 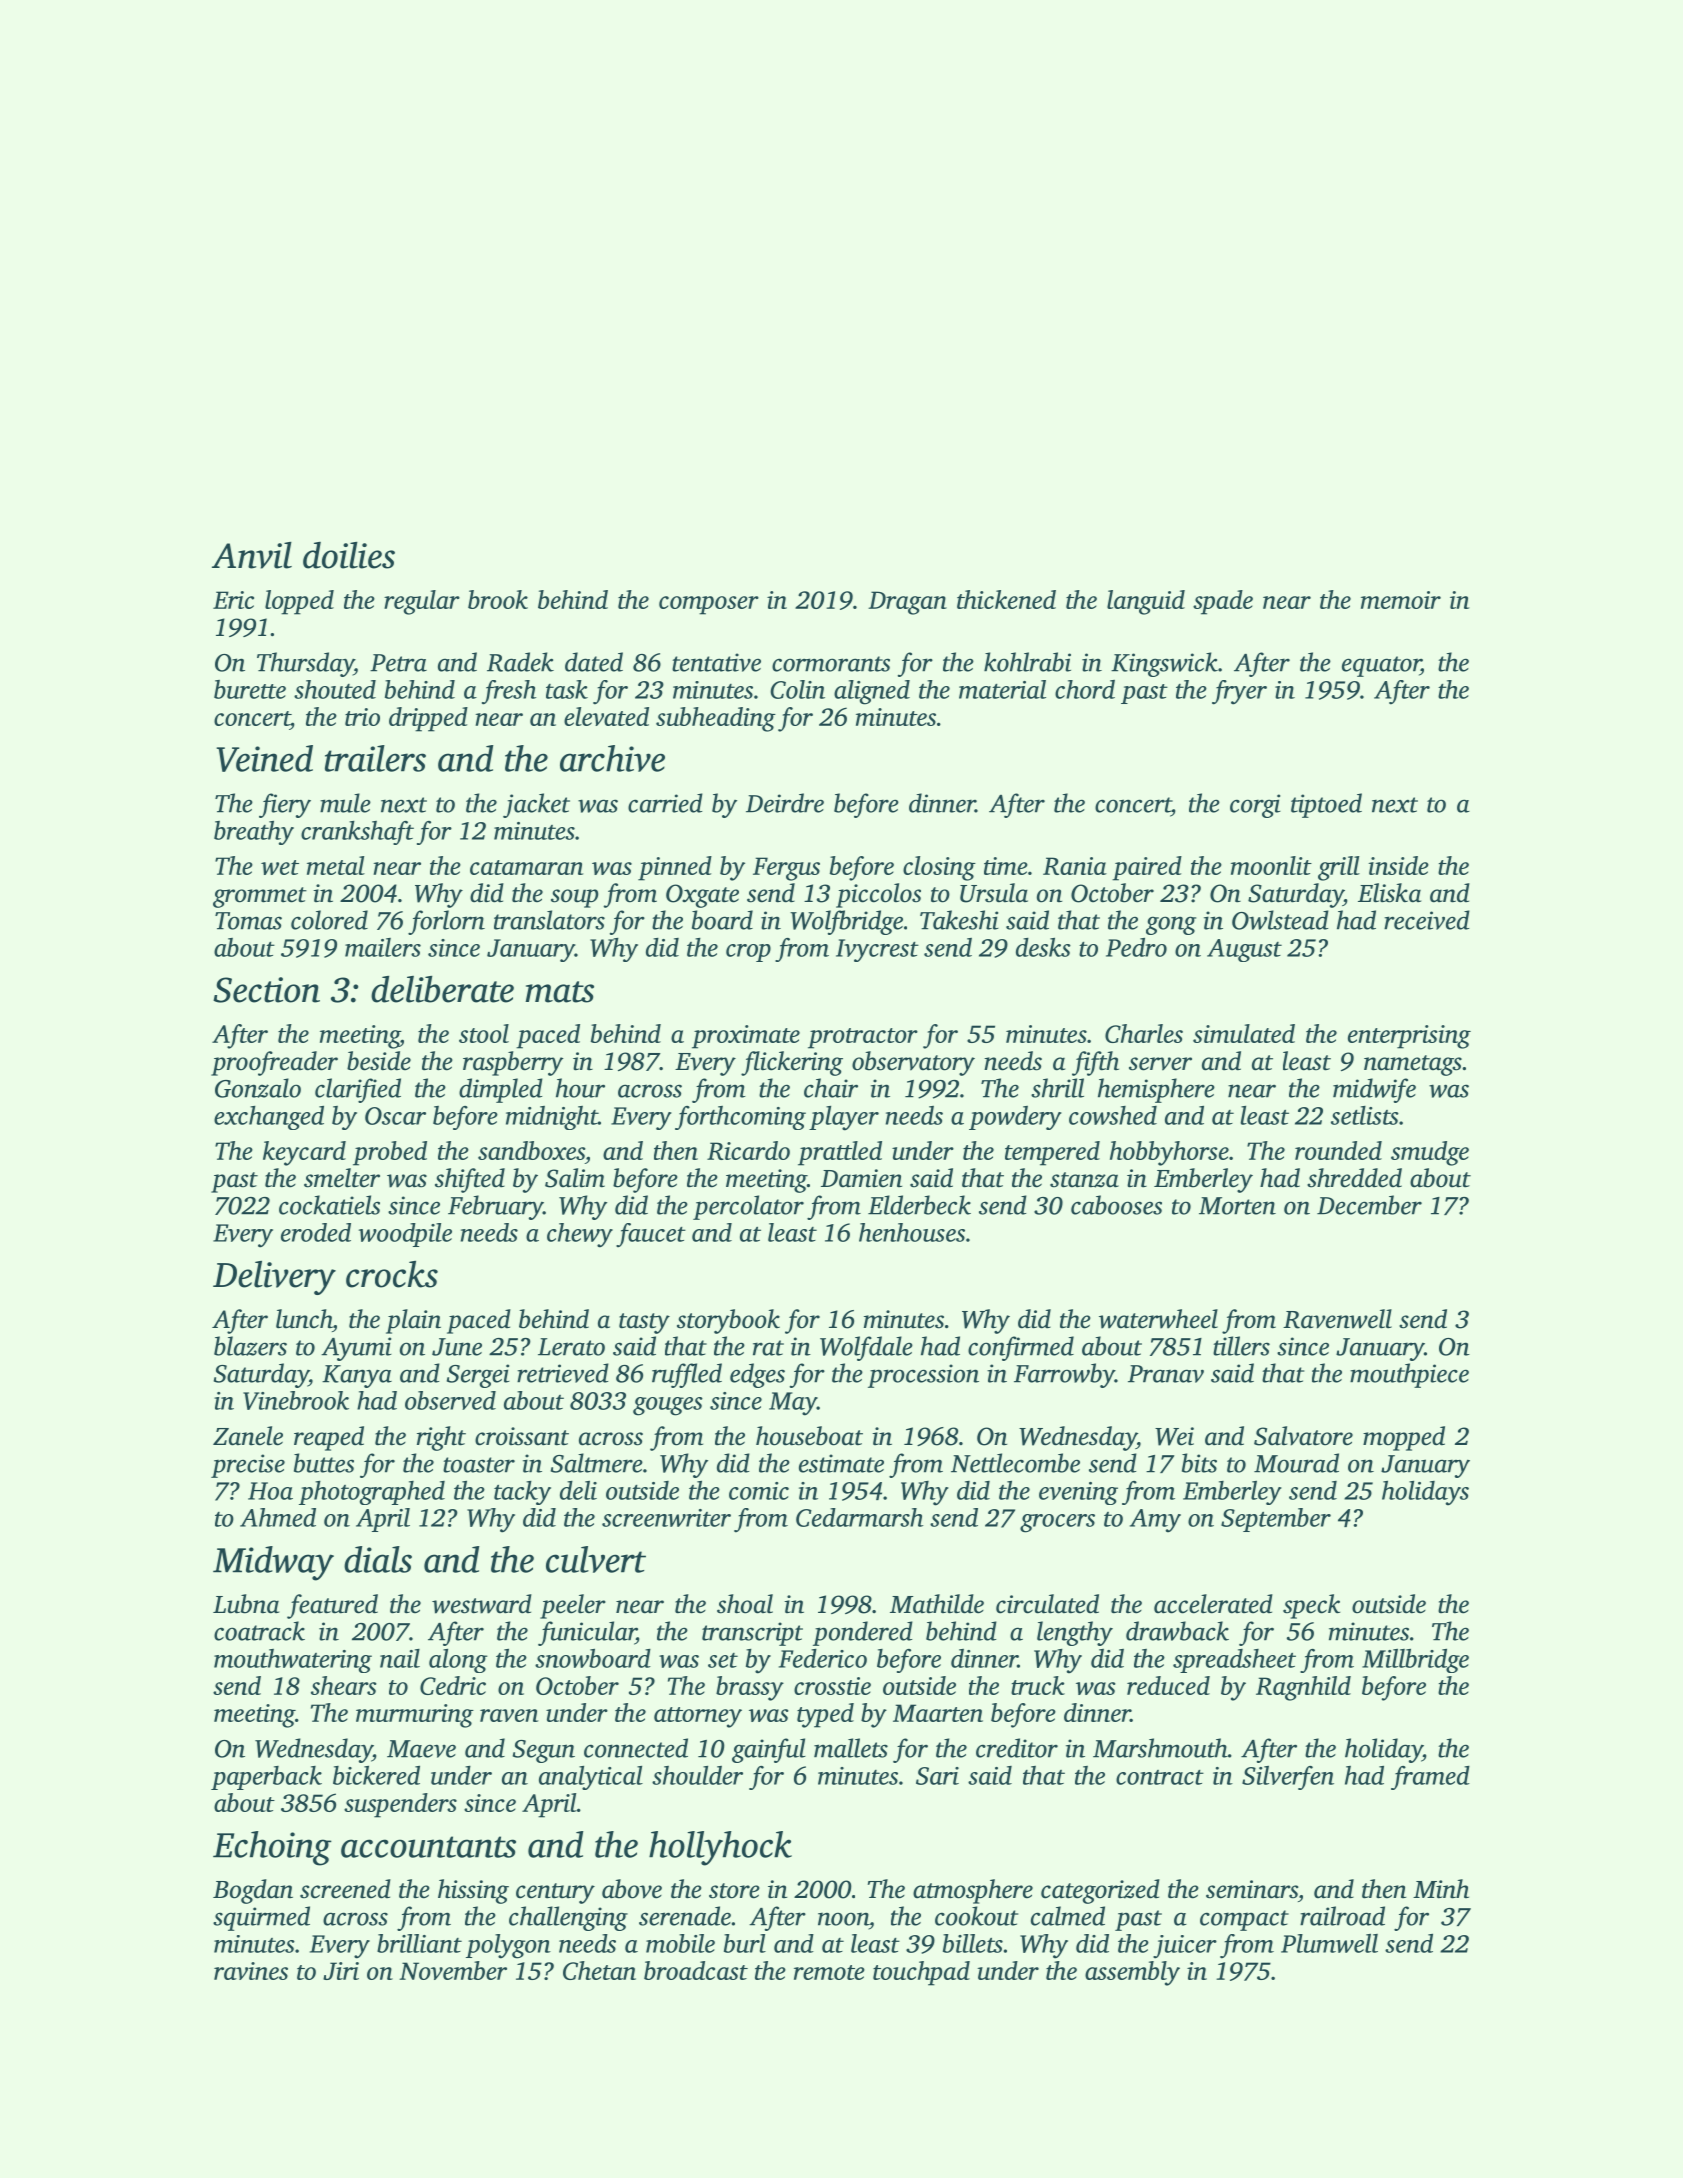 What do you see at coordinates (696, 1970) in the screenshot?
I see `broadcast` at bounding box center [696, 1970].
